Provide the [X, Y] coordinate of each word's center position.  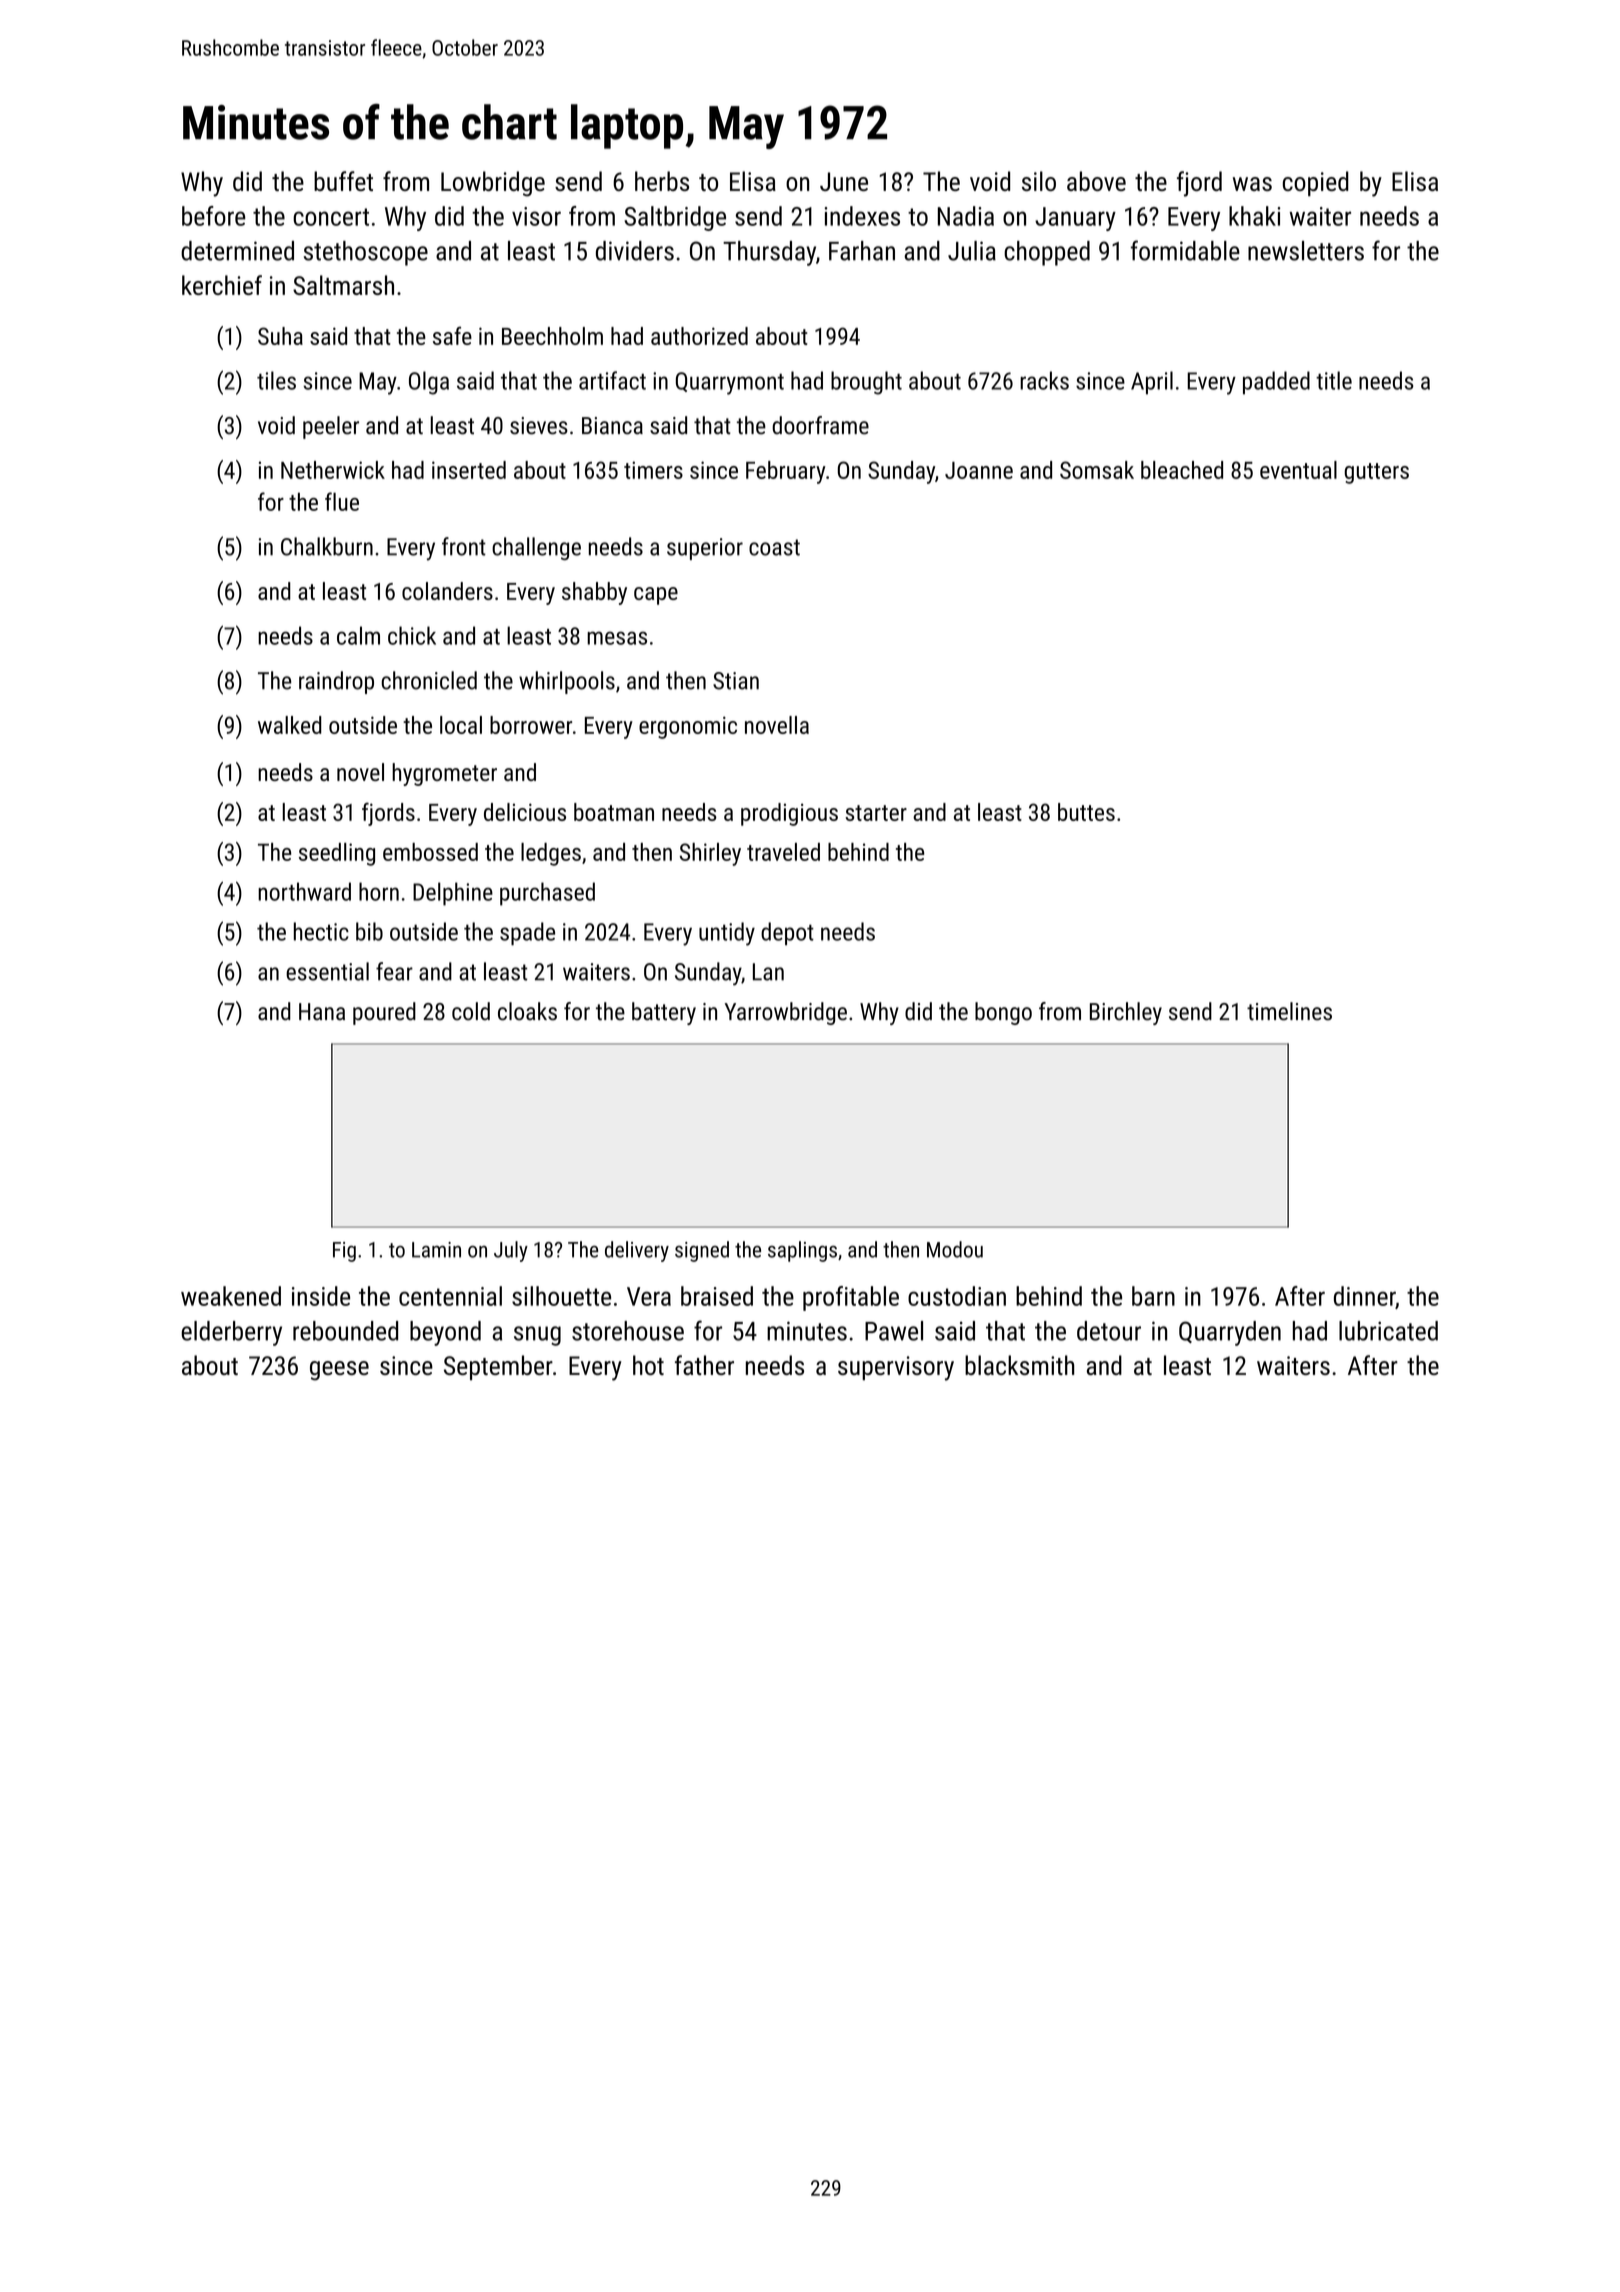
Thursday [769, 253]
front [464, 546]
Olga [429, 383]
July [511, 1251]
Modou [955, 1249]
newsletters [1306, 251]
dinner [1365, 1297]
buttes [1086, 812]
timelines [1289, 1011]
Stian [736, 681]
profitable [851, 1298]
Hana [322, 1012]
